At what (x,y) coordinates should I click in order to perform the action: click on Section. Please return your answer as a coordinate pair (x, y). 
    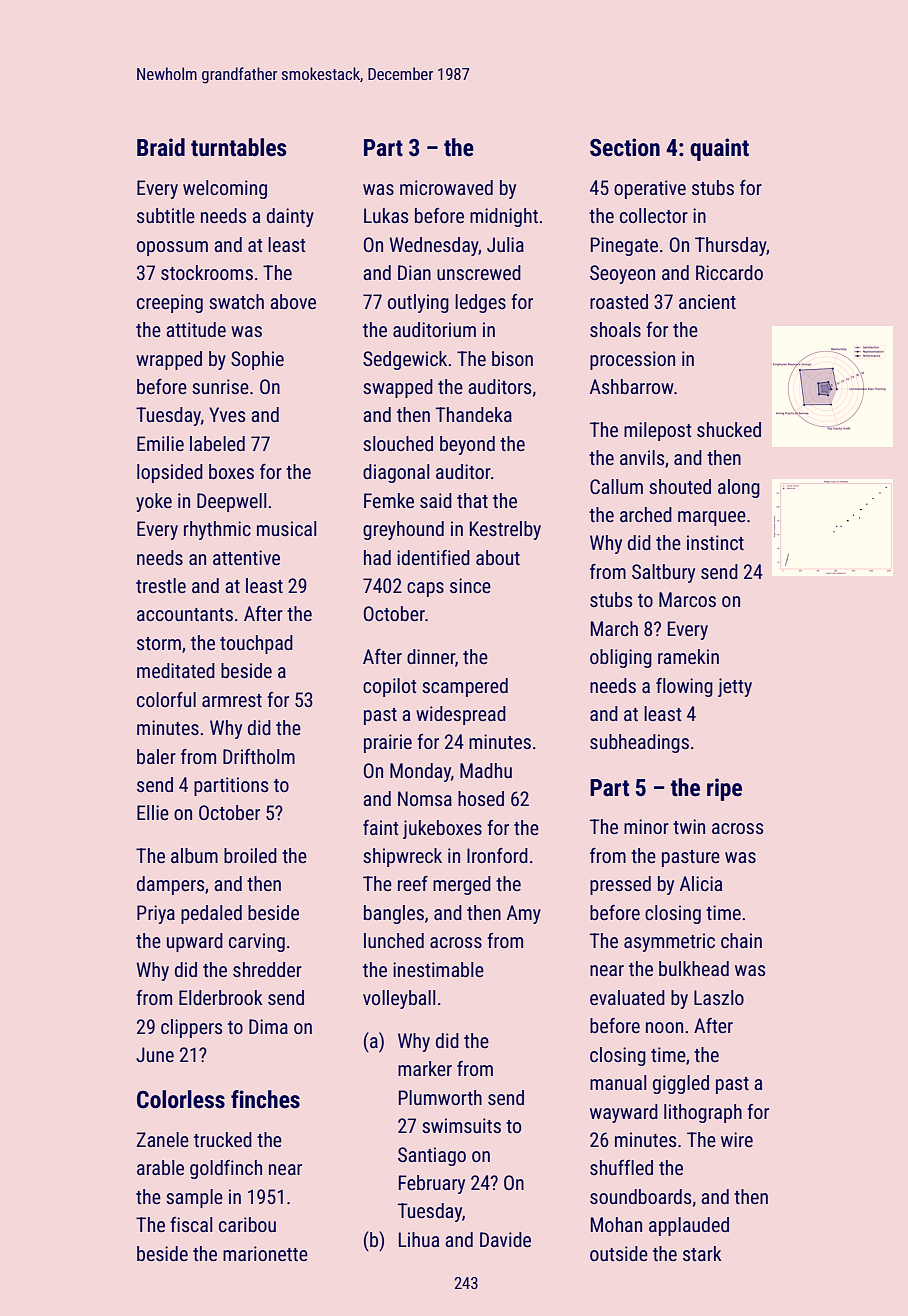
    Looking at the image, I should click on (625, 147).
